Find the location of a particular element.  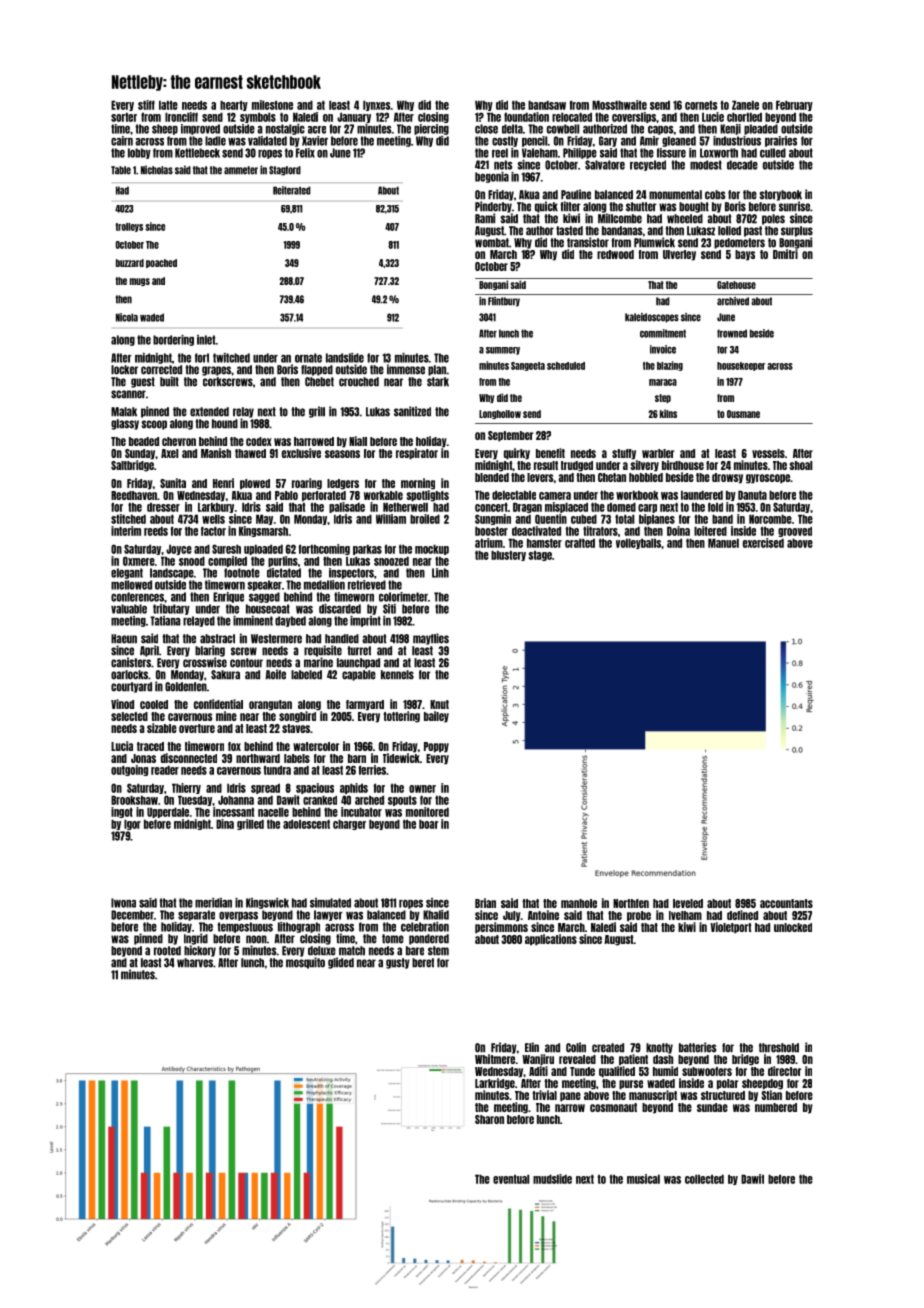

mugs is located at coordinates (140, 282).
